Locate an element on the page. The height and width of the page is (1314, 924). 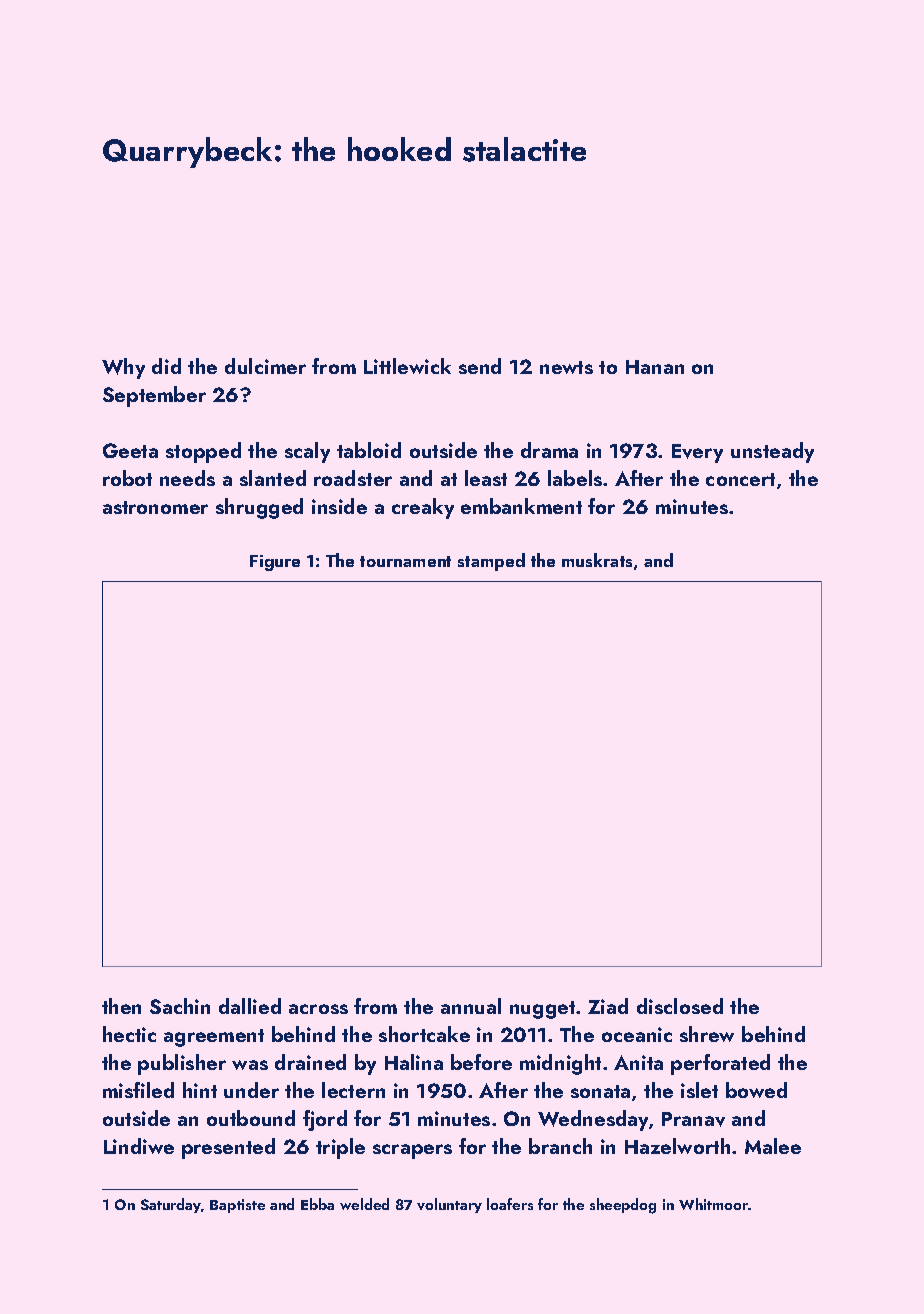
muskrats is located at coordinates (597, 560).
